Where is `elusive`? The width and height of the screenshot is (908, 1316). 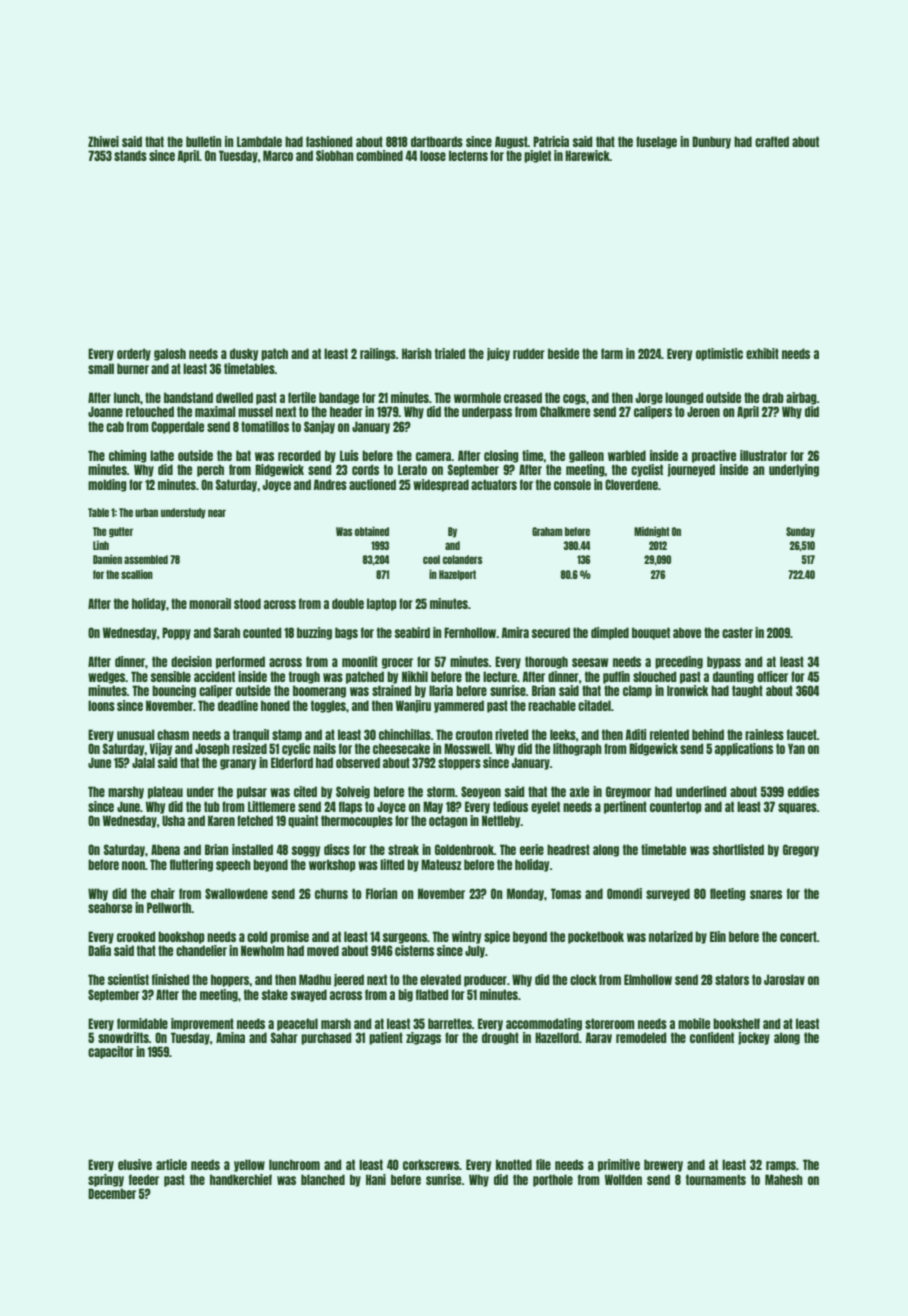 elusive is located at coordinates (135, 1164).
